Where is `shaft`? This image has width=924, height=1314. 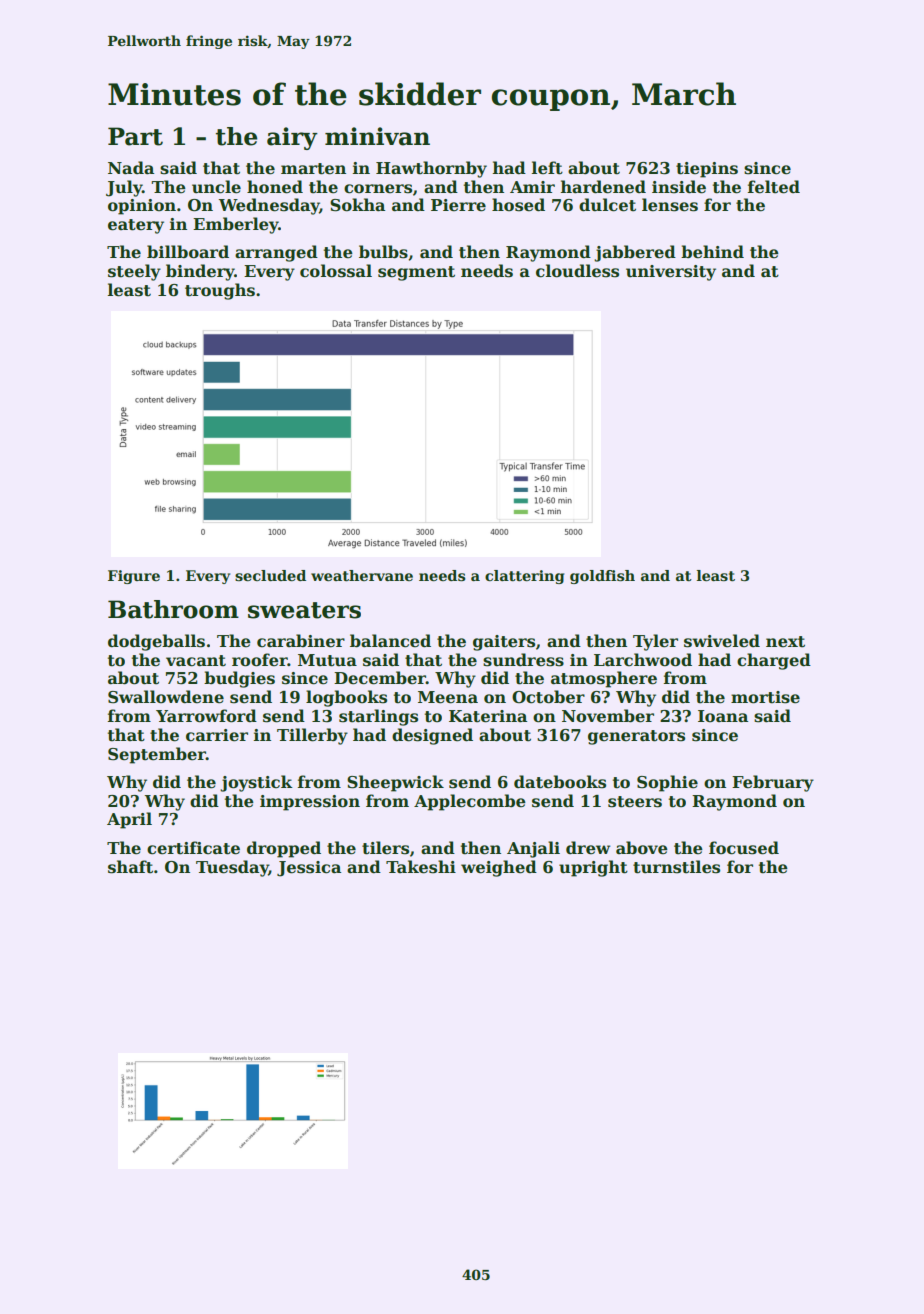
shaft is located at coordinates (130, 867).
